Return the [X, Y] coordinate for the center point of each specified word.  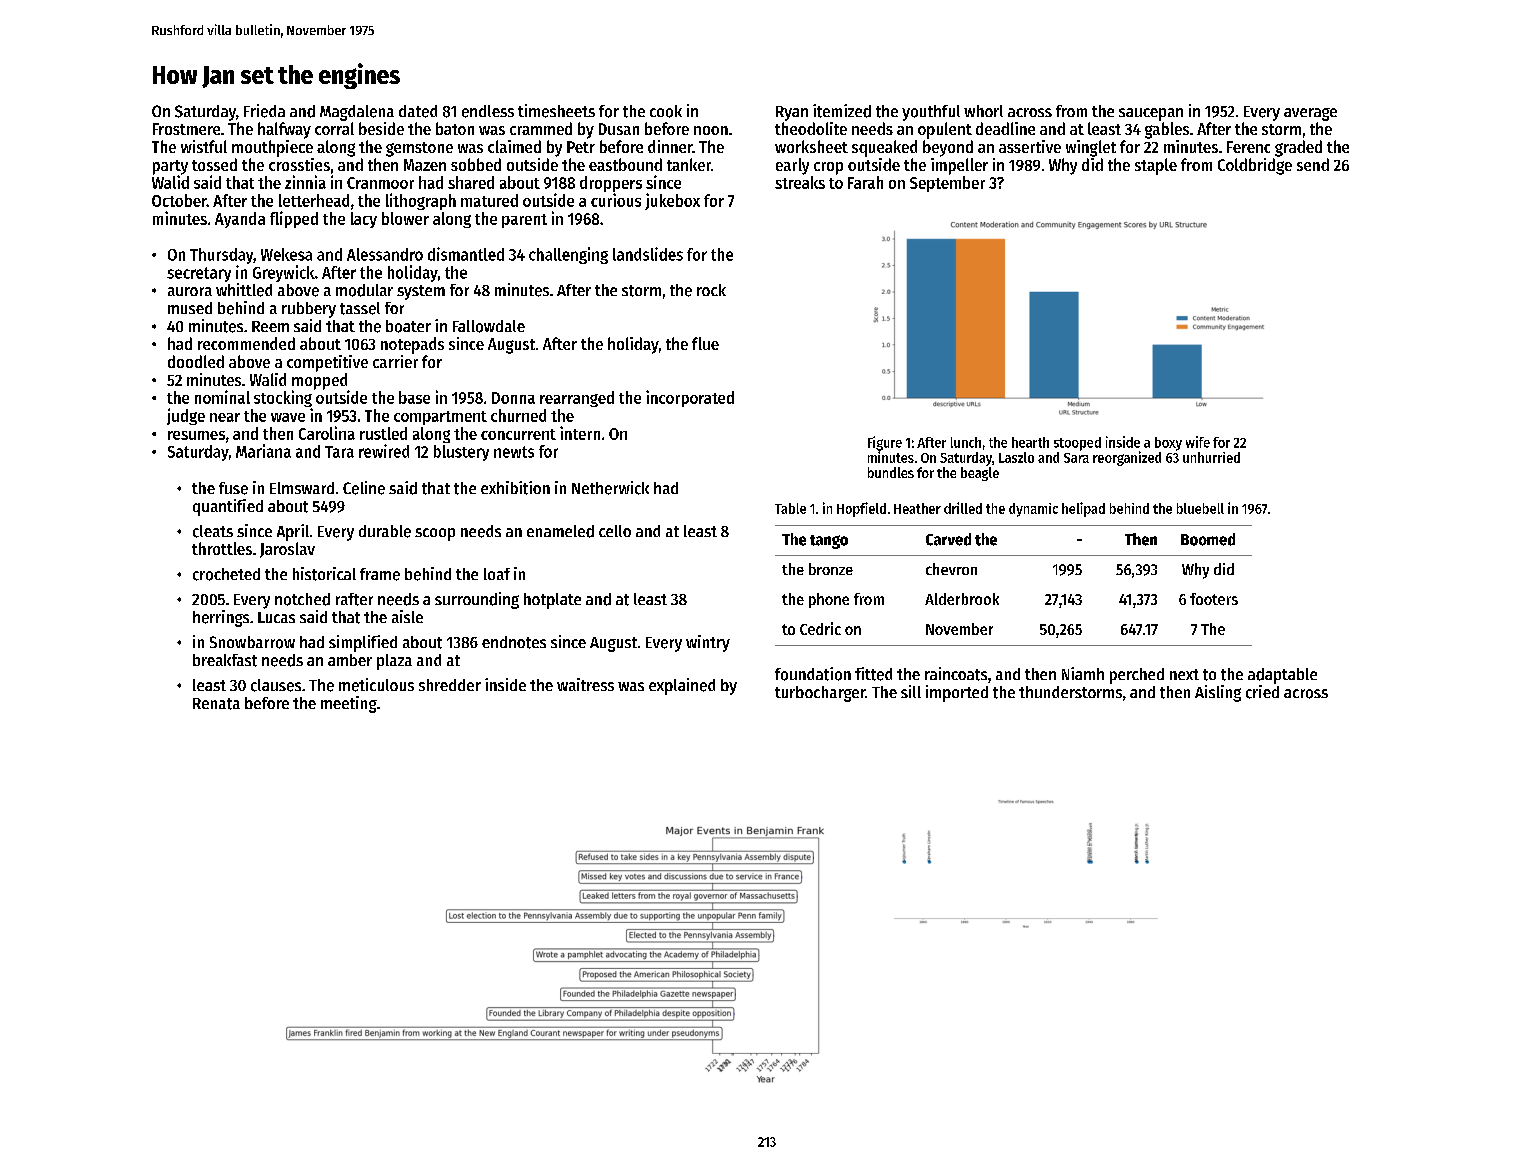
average [1310, 114]
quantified [228, 507]
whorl [983, 111]
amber [350, 660]
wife [1198, 442]
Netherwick [610, 488]
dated [418, 111]
